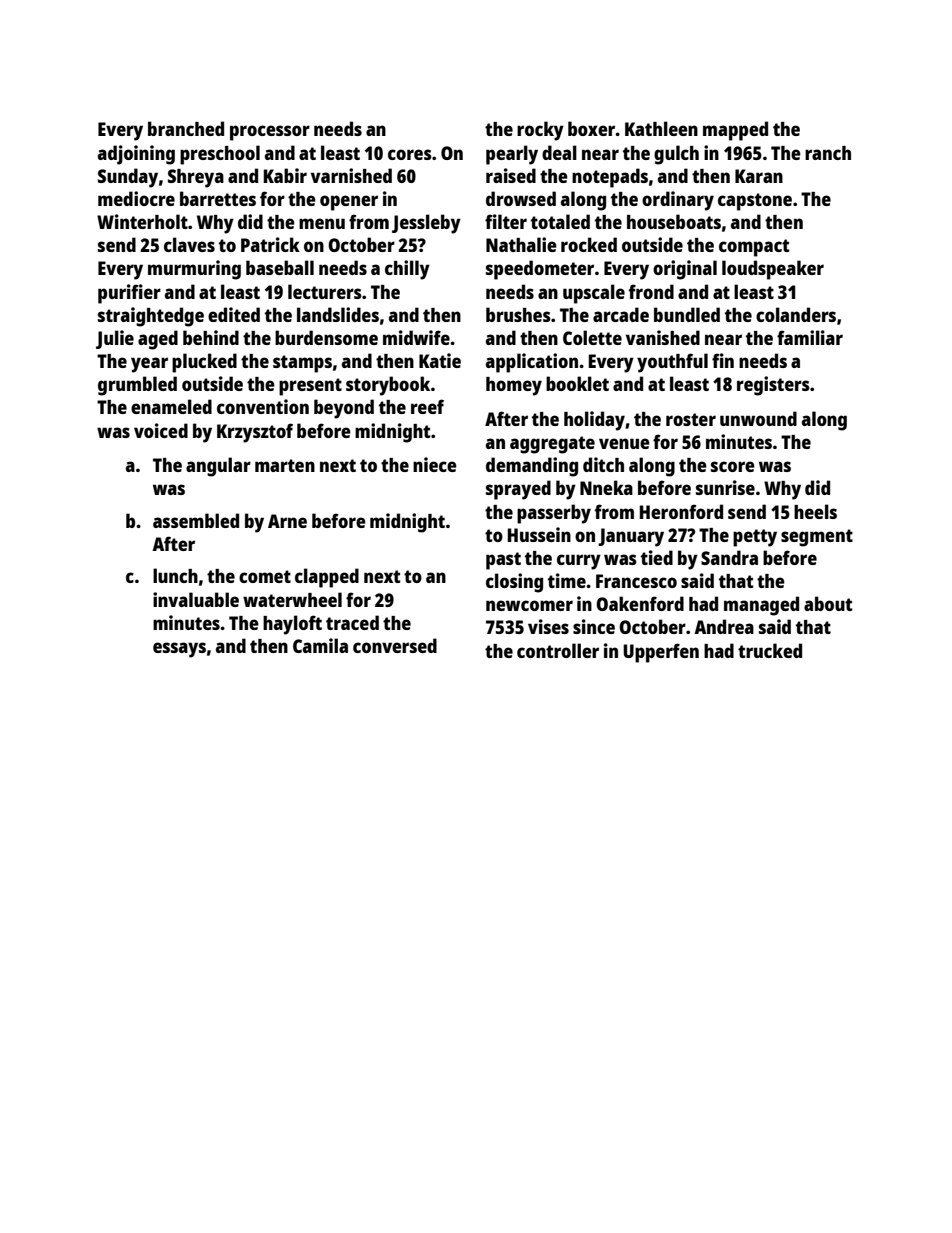  What do you see at coordinates (388, 386) in the screenshot?
I see `storybook` at bounding box center [388, 386].
